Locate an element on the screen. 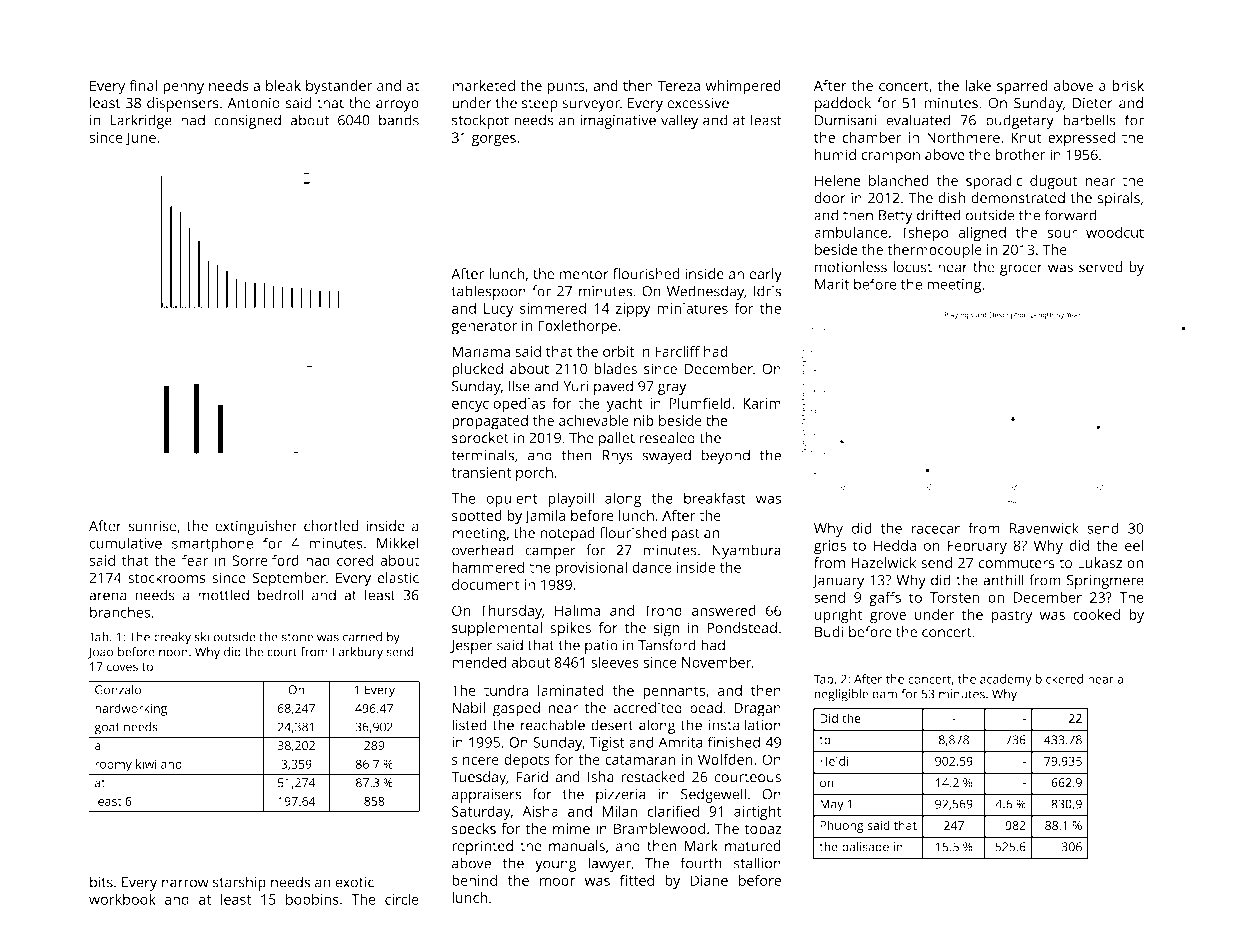 This screenshot has width=1233, height=952. Joao is located at coordinates (101, 653).
